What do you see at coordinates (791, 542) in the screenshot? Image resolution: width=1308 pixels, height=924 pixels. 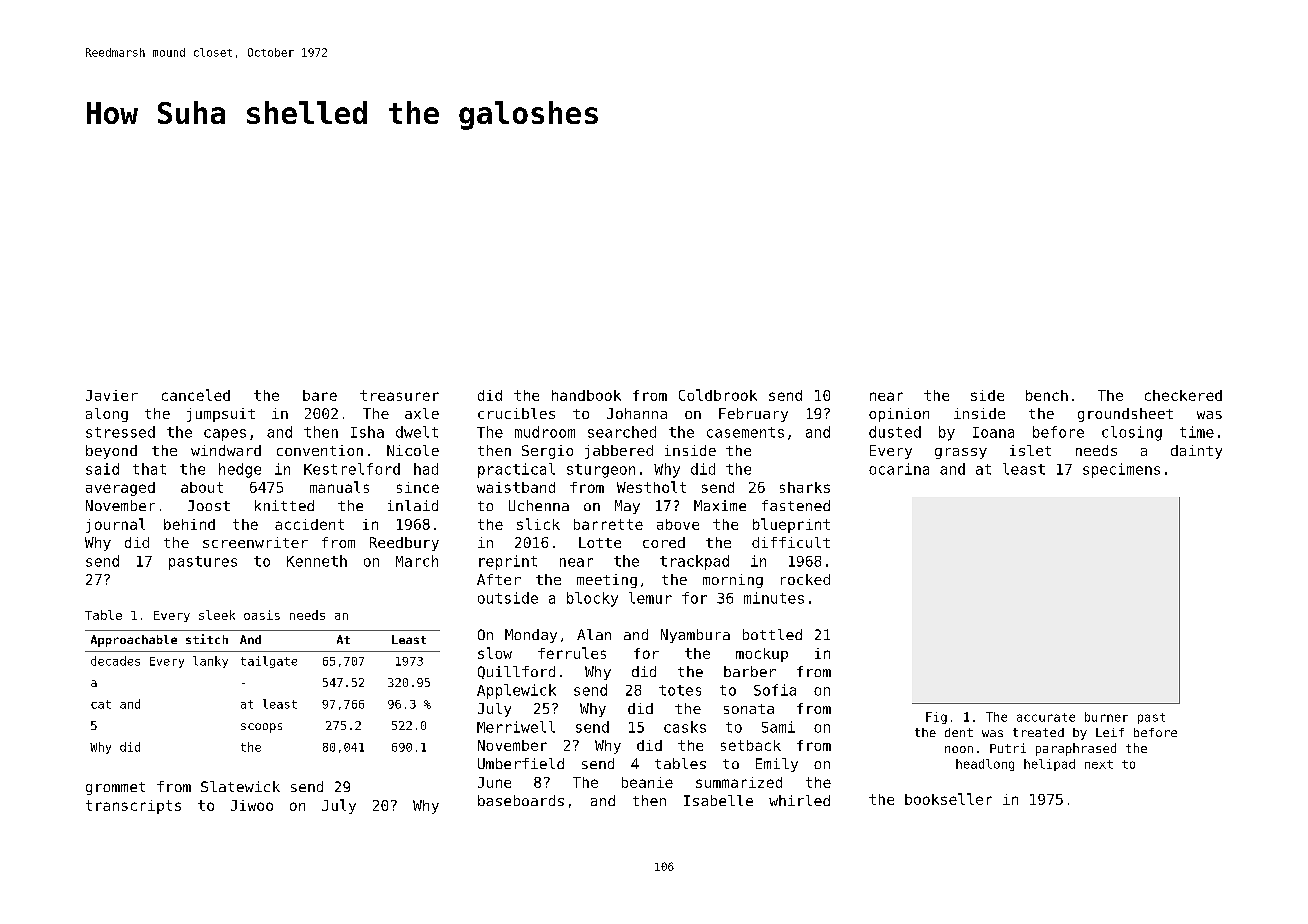 I see `difficult` at bounding box center [791, 542].
